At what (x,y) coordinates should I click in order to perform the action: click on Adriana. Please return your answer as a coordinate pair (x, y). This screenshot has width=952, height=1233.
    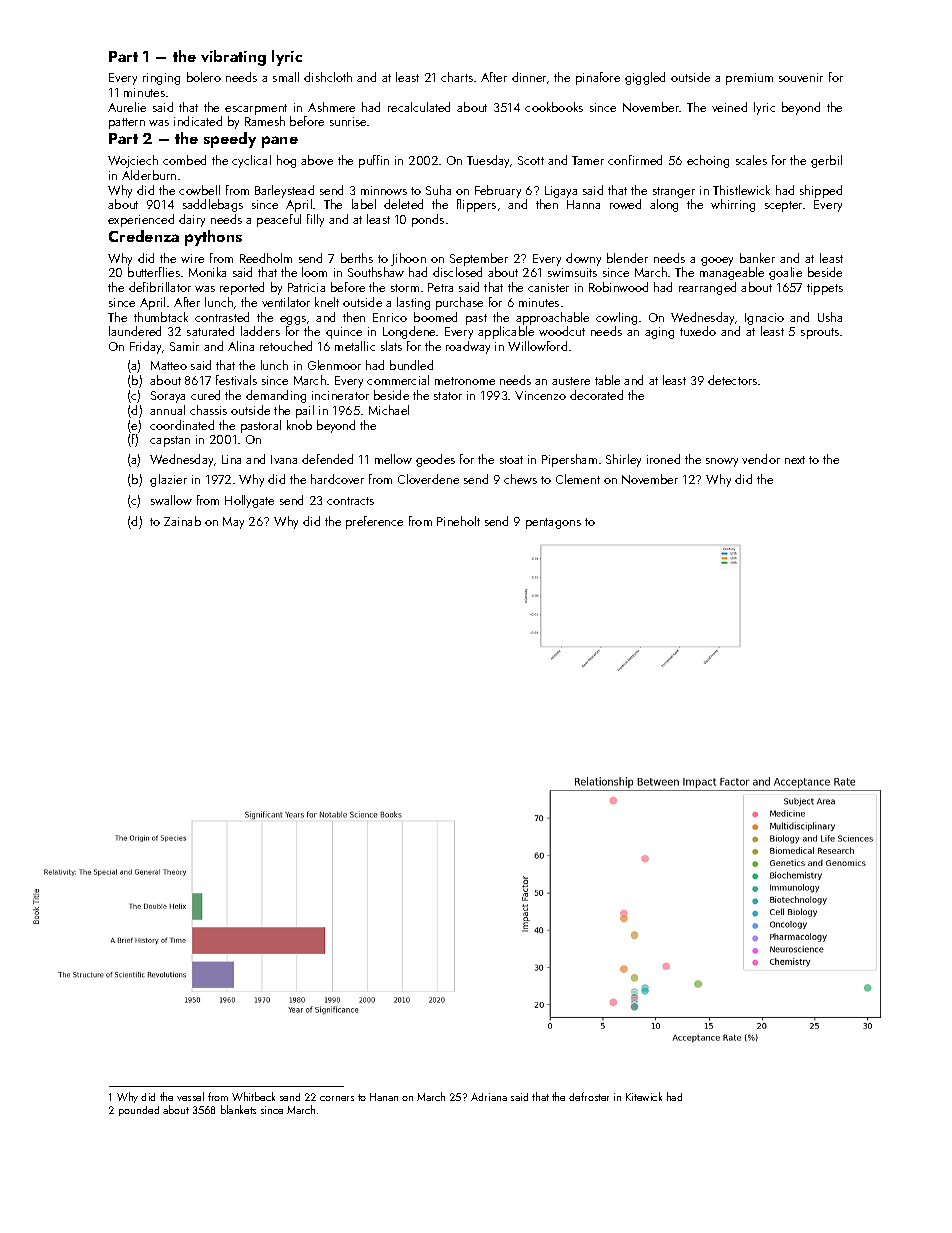
    Looking at the image, I should click on (489, 1097).
